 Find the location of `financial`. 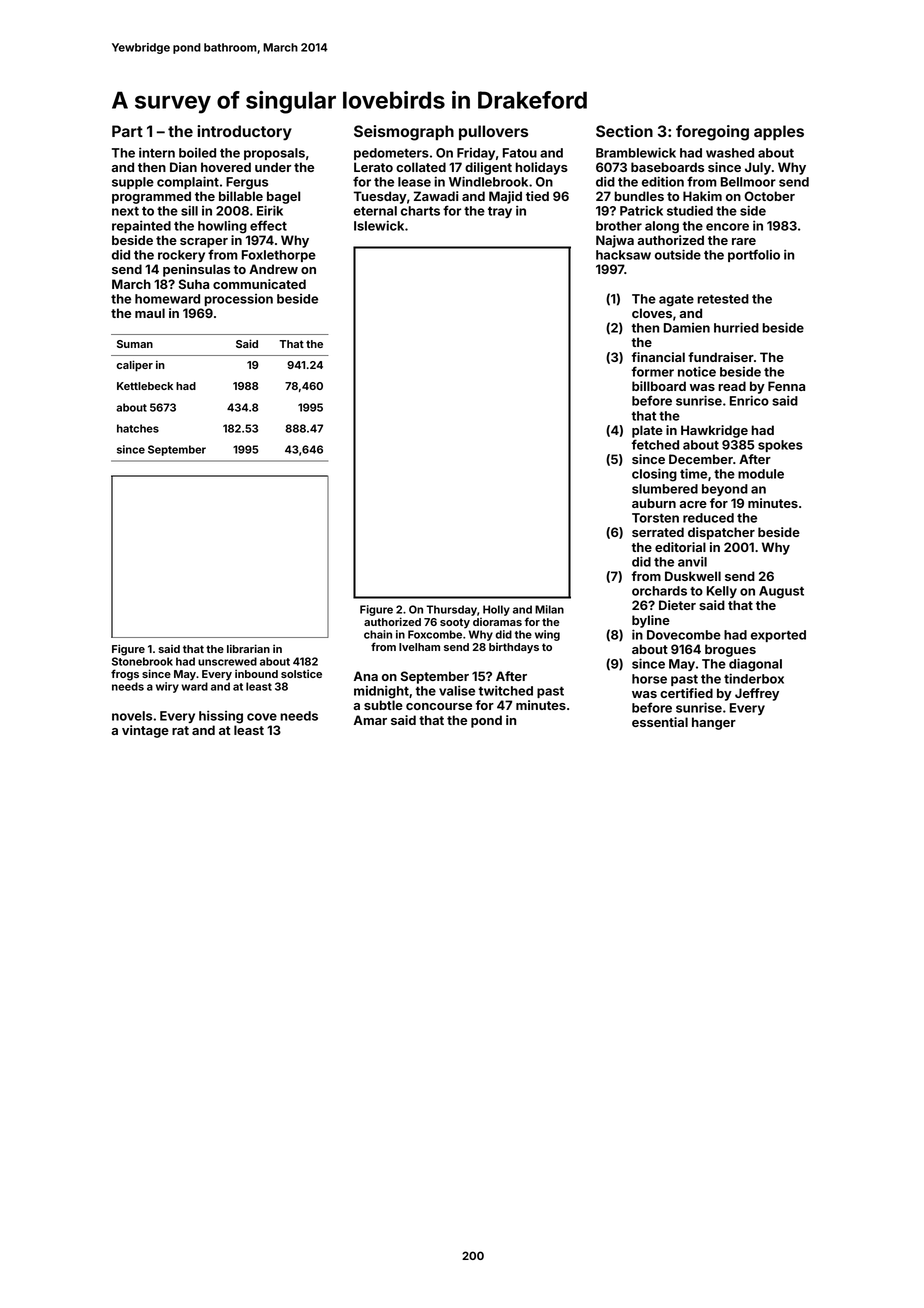

financial is located at coordinates (658, 357).
